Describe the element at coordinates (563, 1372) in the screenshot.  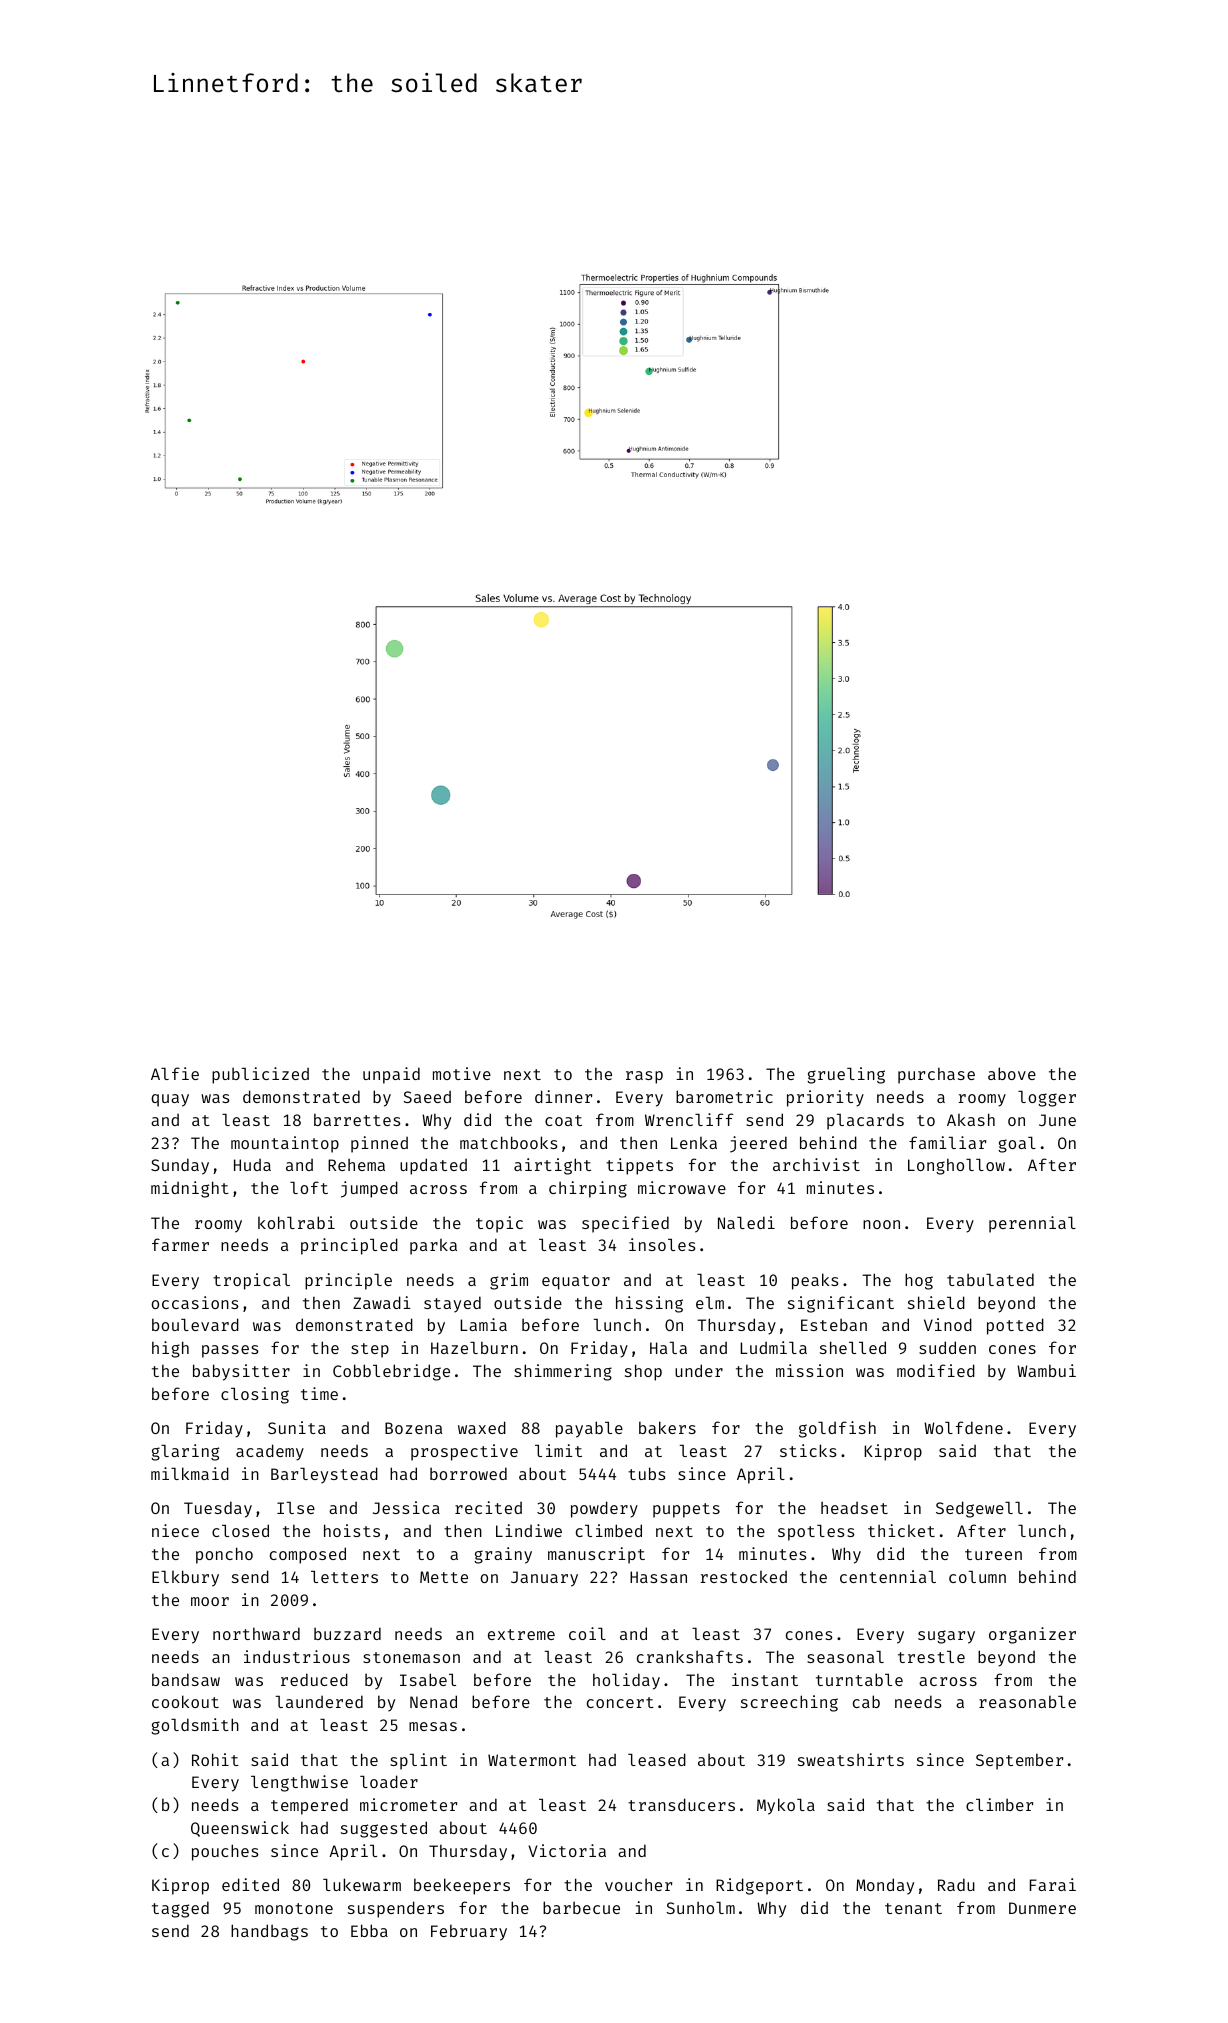
I see `shimmering` at that location.
